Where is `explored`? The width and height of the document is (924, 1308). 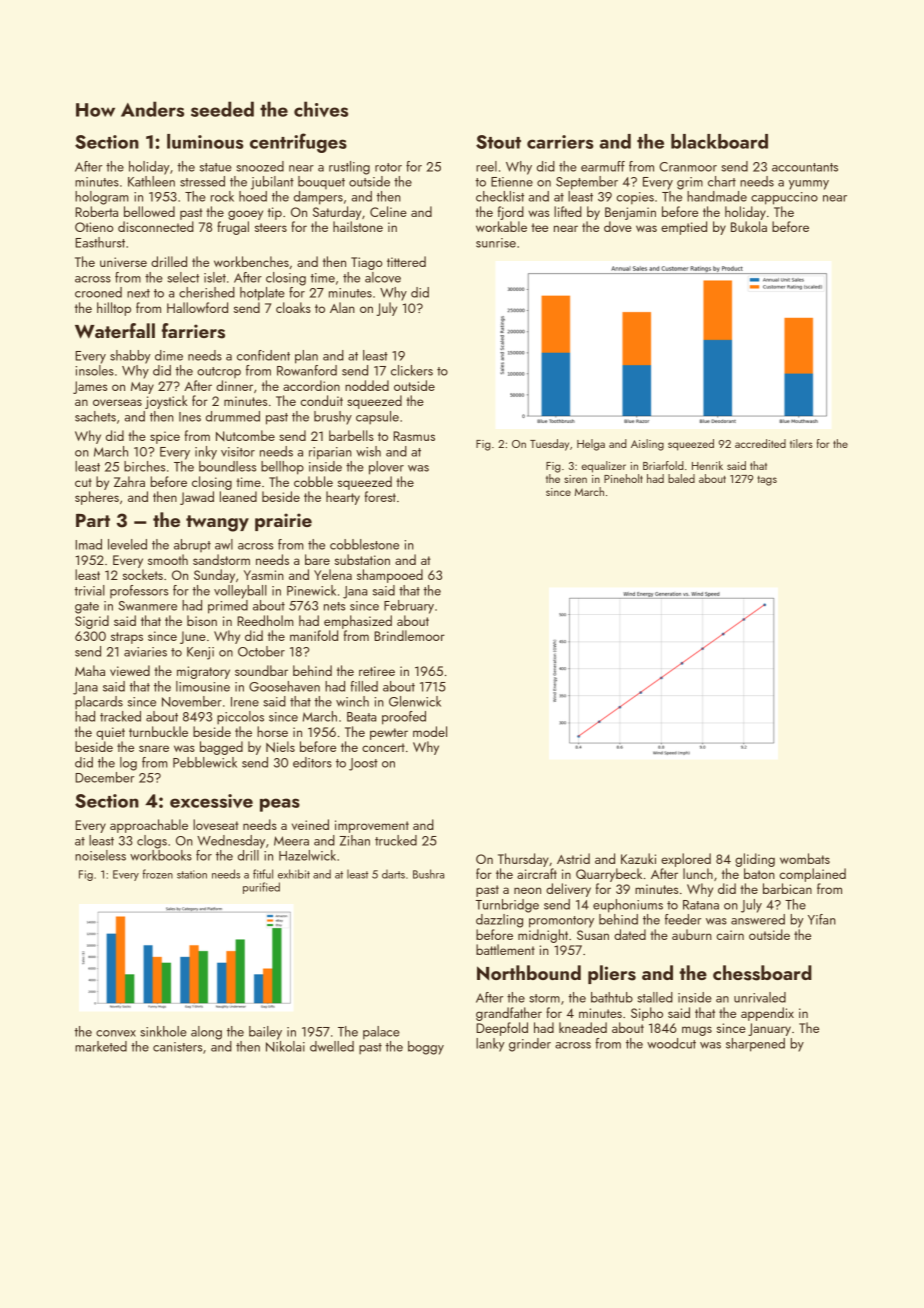
explored is located at coordinates (686, 860).
